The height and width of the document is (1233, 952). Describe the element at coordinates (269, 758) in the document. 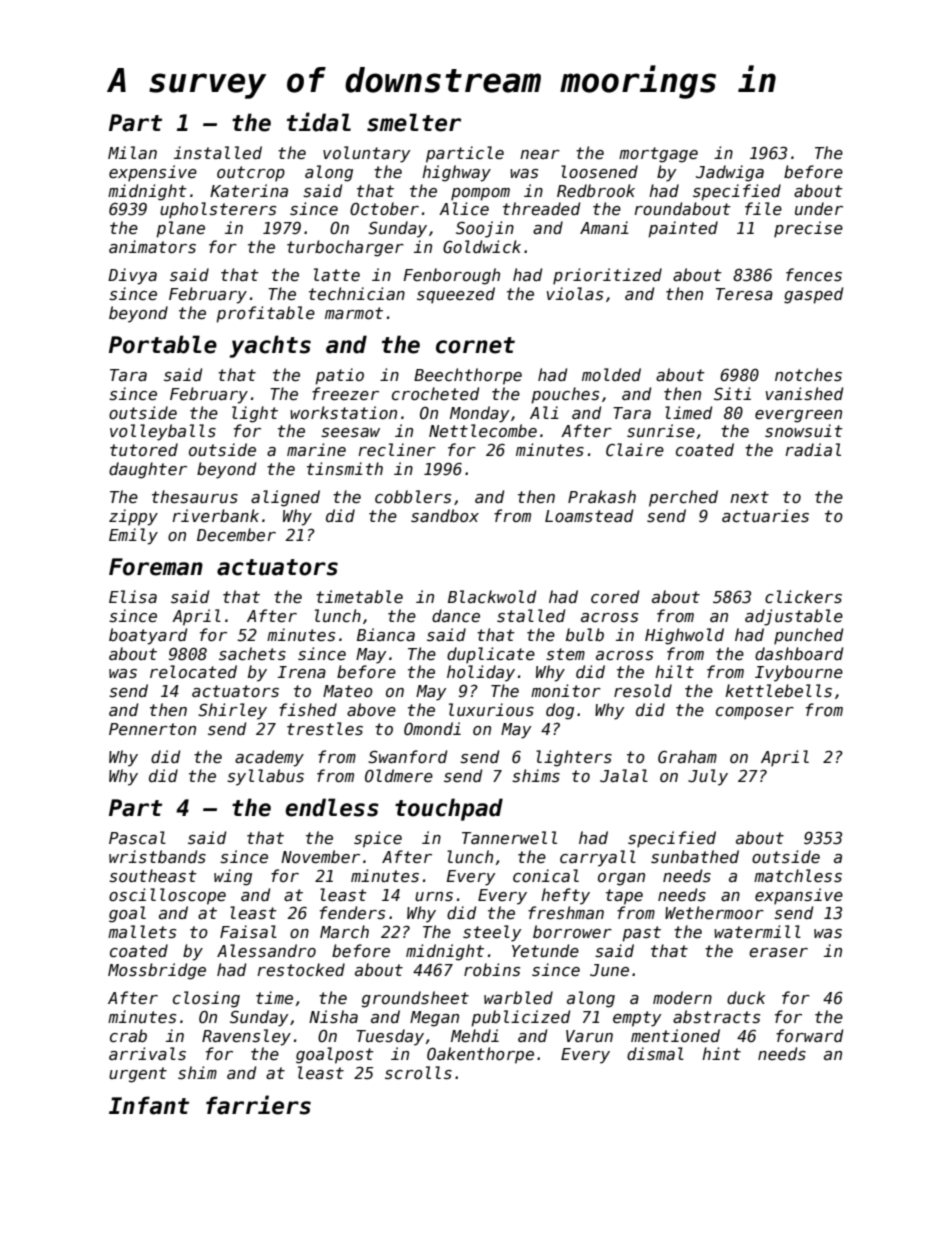

I see `academy` at that location.
